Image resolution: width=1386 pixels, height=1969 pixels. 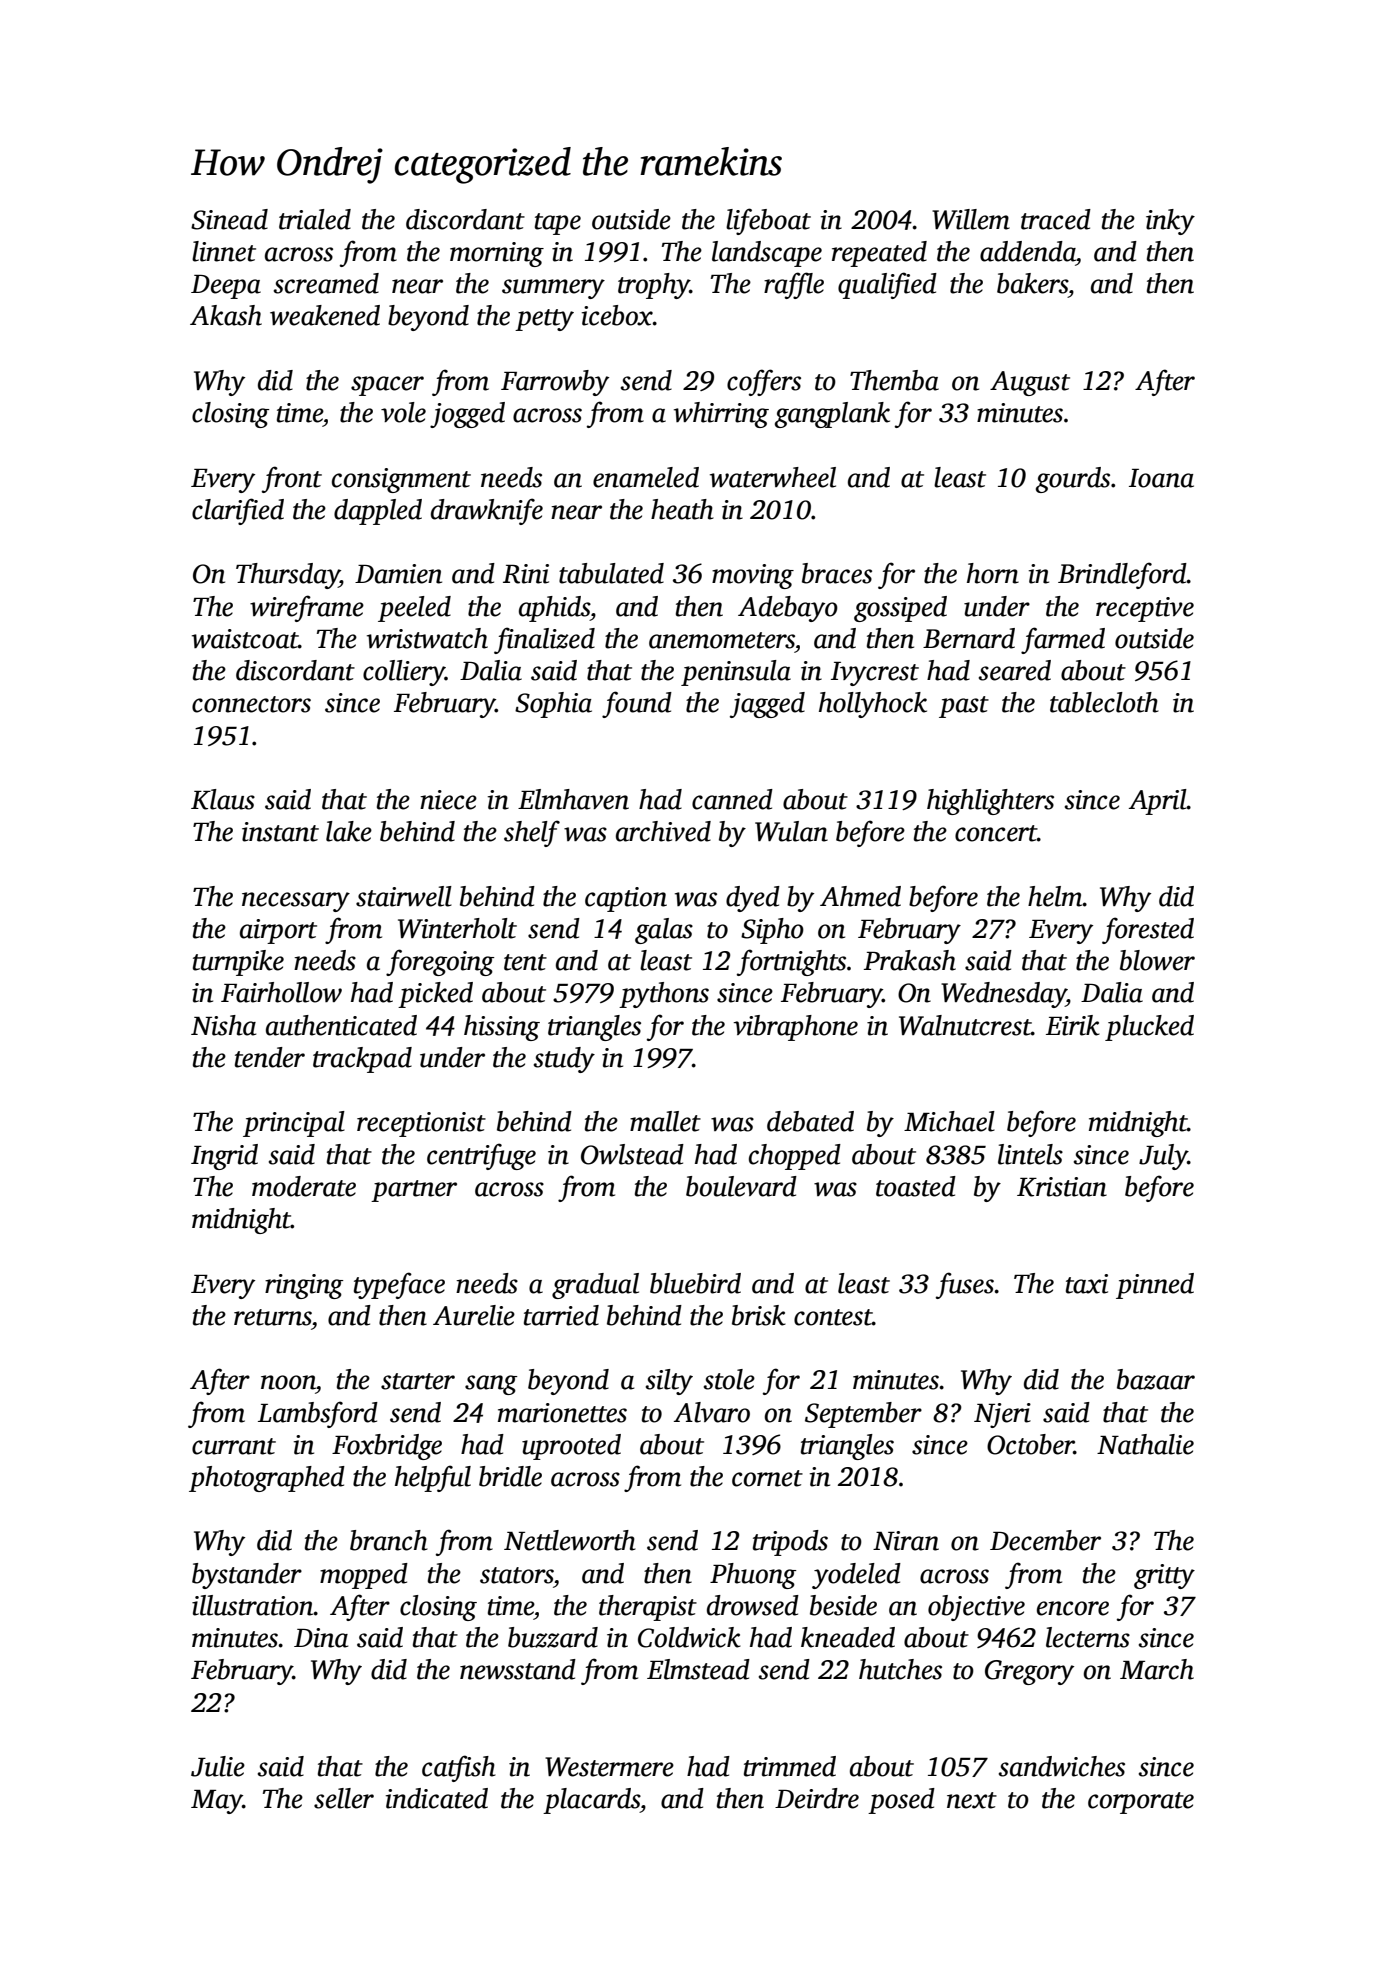 I want to click on Walnutcrest, so click(x=965, y=1025).
